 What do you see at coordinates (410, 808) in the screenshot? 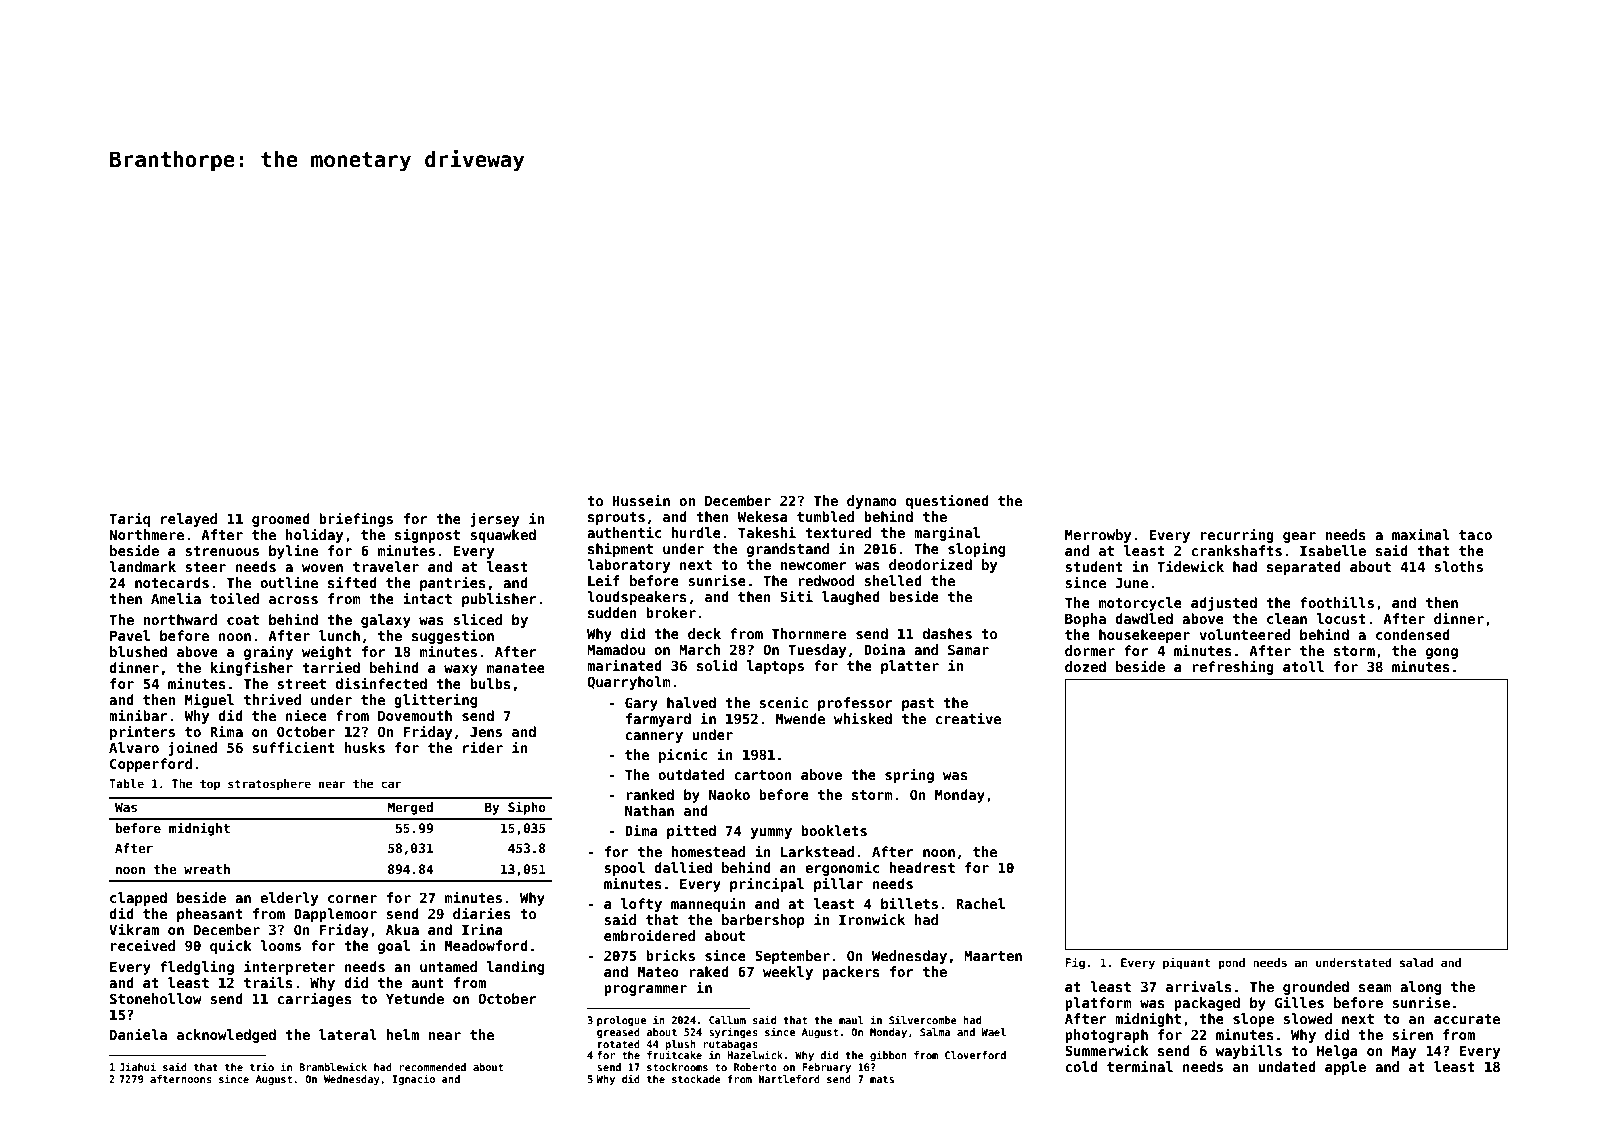
I see `Merged` at bounding box center [410, 808].
